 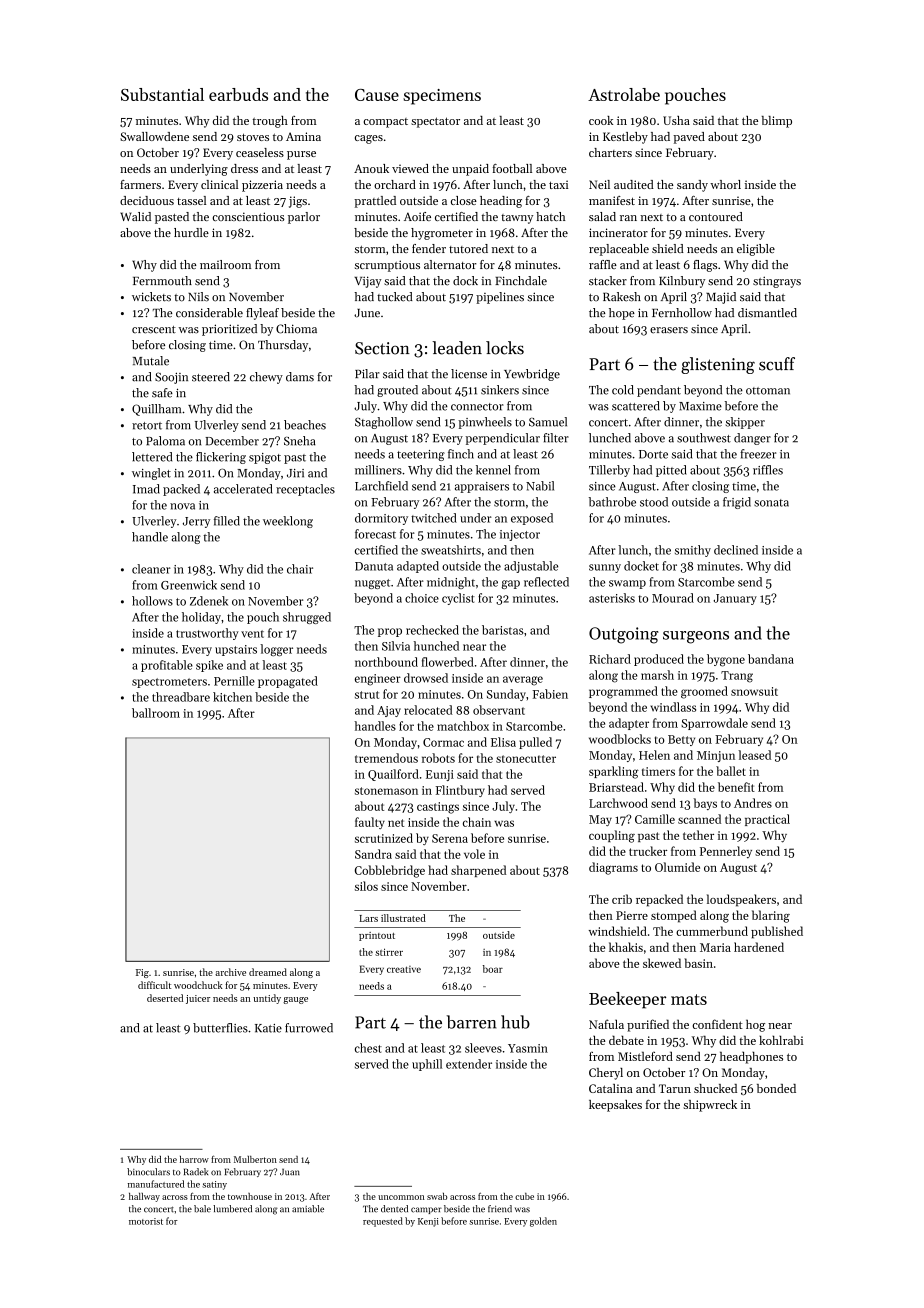 What do you see at coordinates (606, 1024) in the screenshot?
I see `Nafula` at bounding box center [606, 1024].
